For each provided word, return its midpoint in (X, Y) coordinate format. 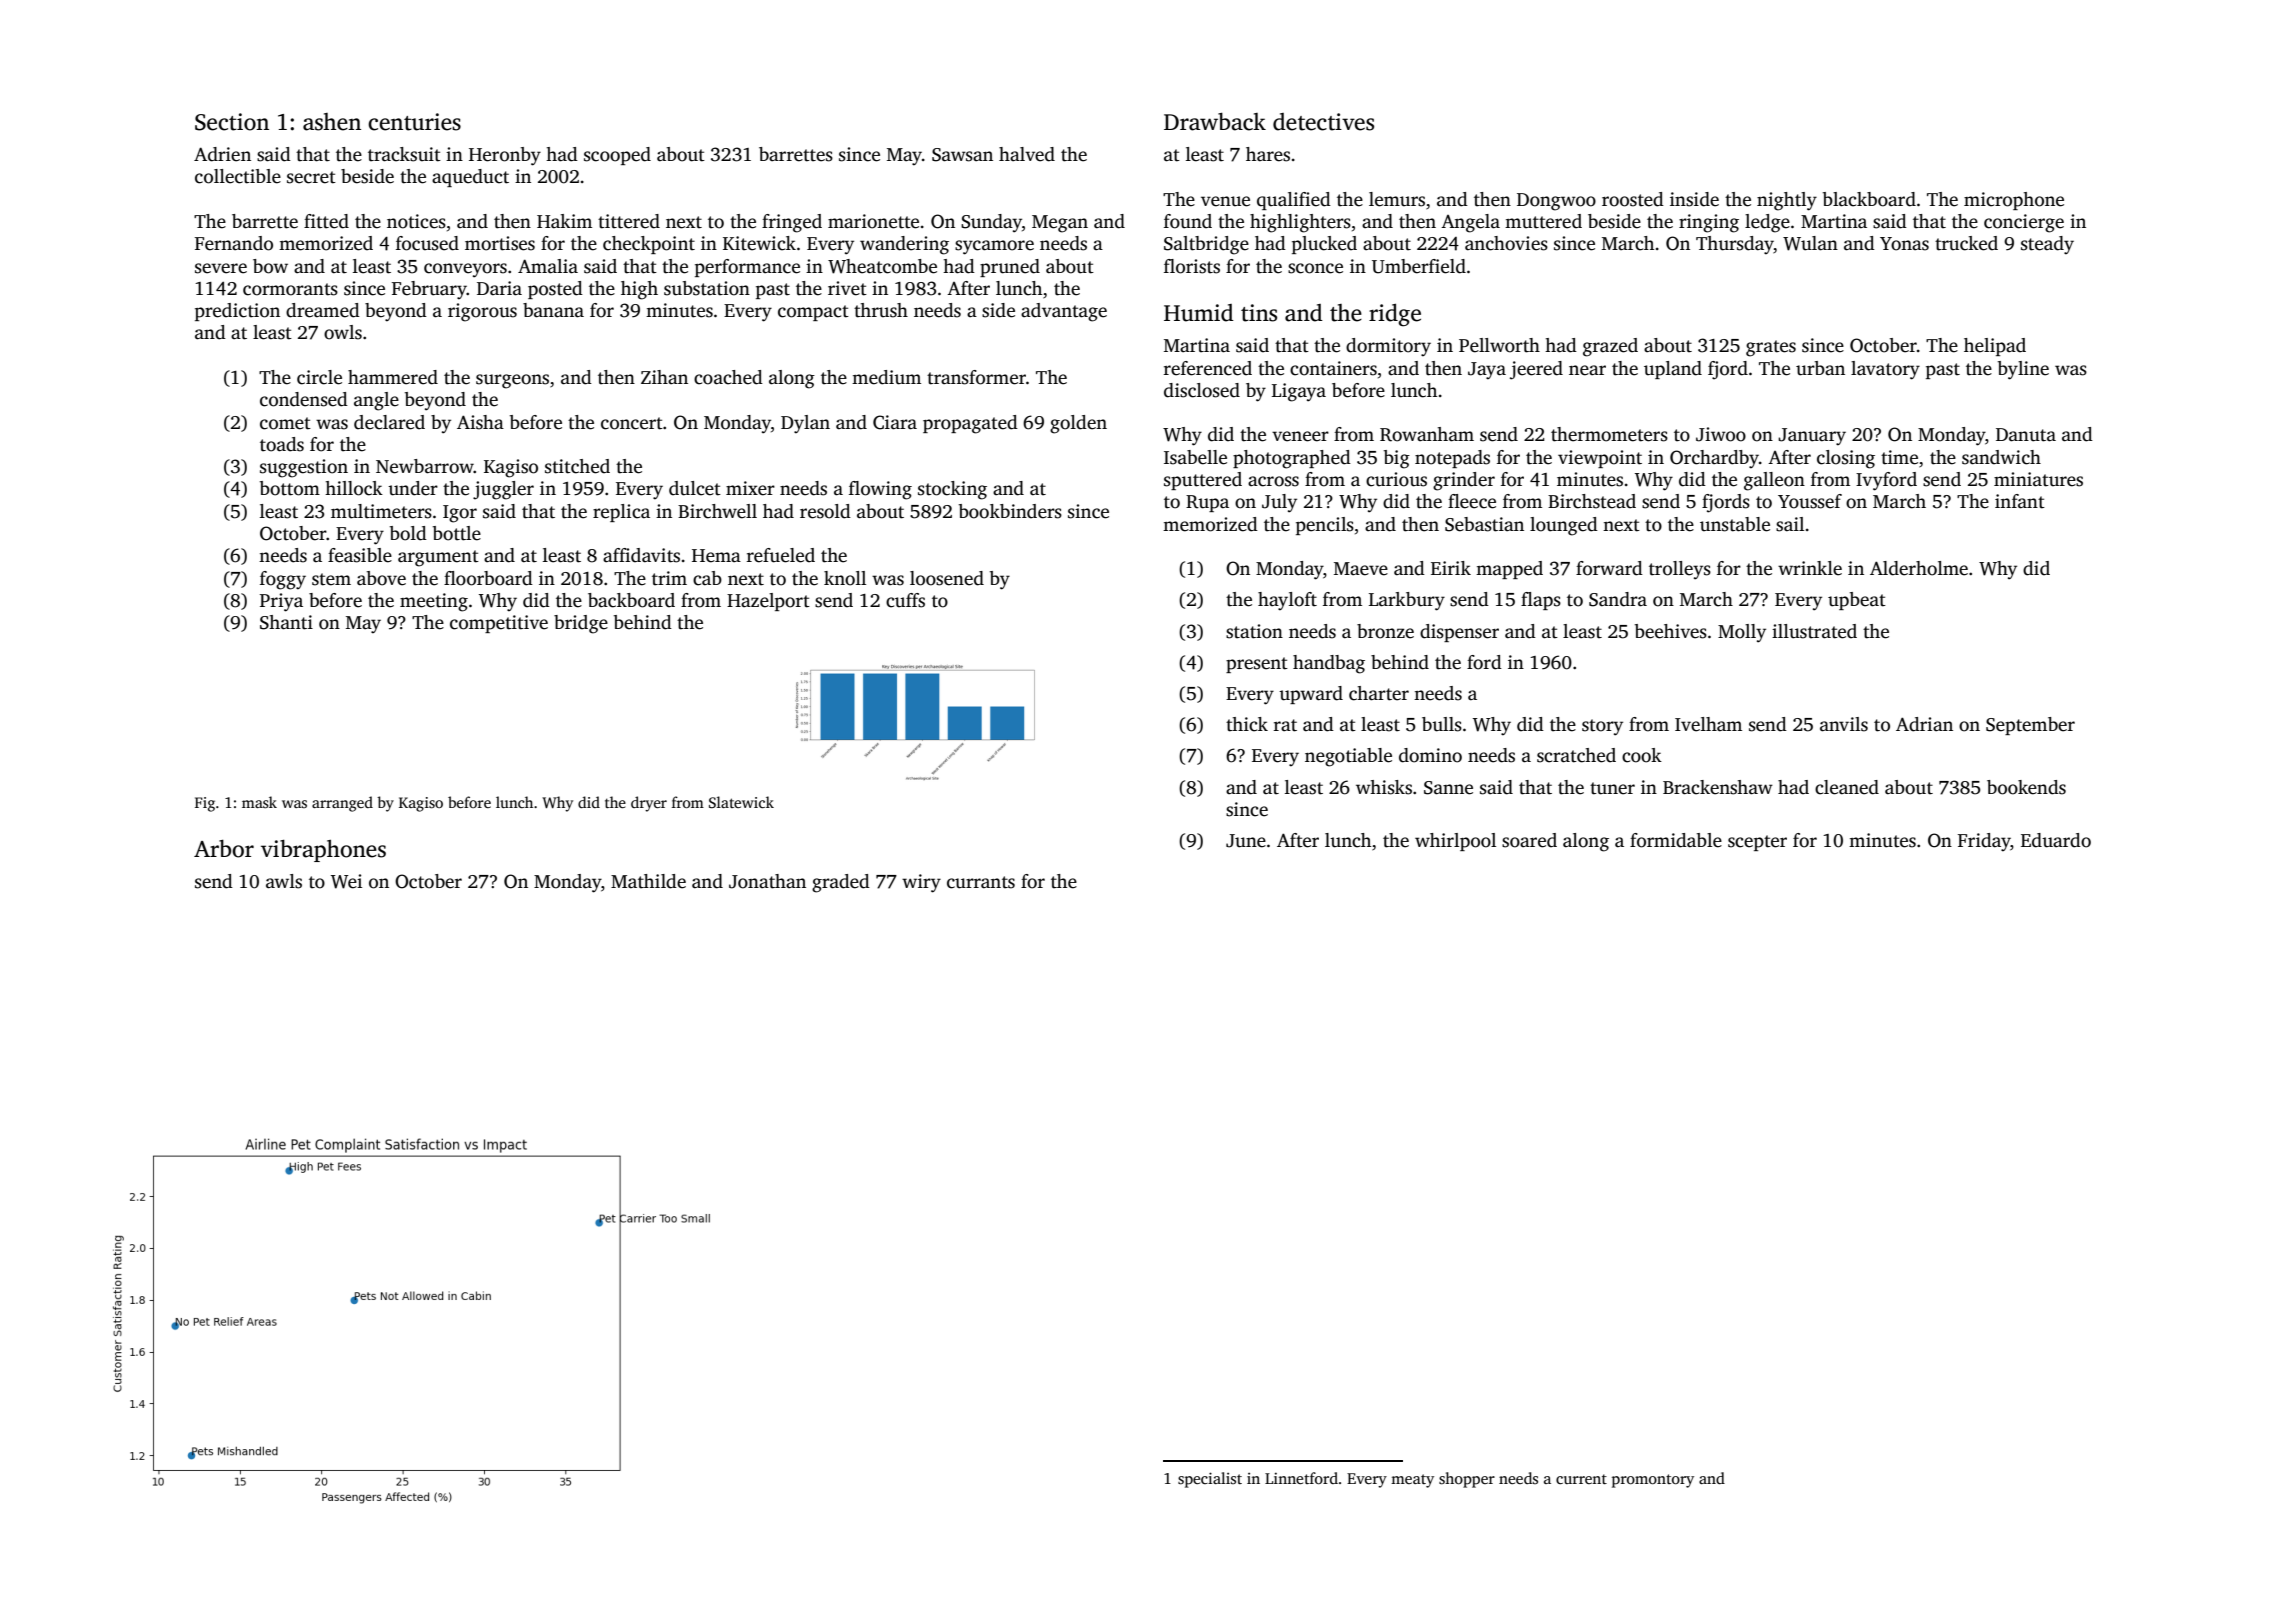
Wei (346, 881)
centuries (414, 122)
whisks (1384, 787)
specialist (1210, 1480)
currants (981, 882)
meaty (1412, 1481)
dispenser (1459, 633)
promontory (1653, 1481)
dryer (649, 804)
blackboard (1869, 199)
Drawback (1215, 122)
